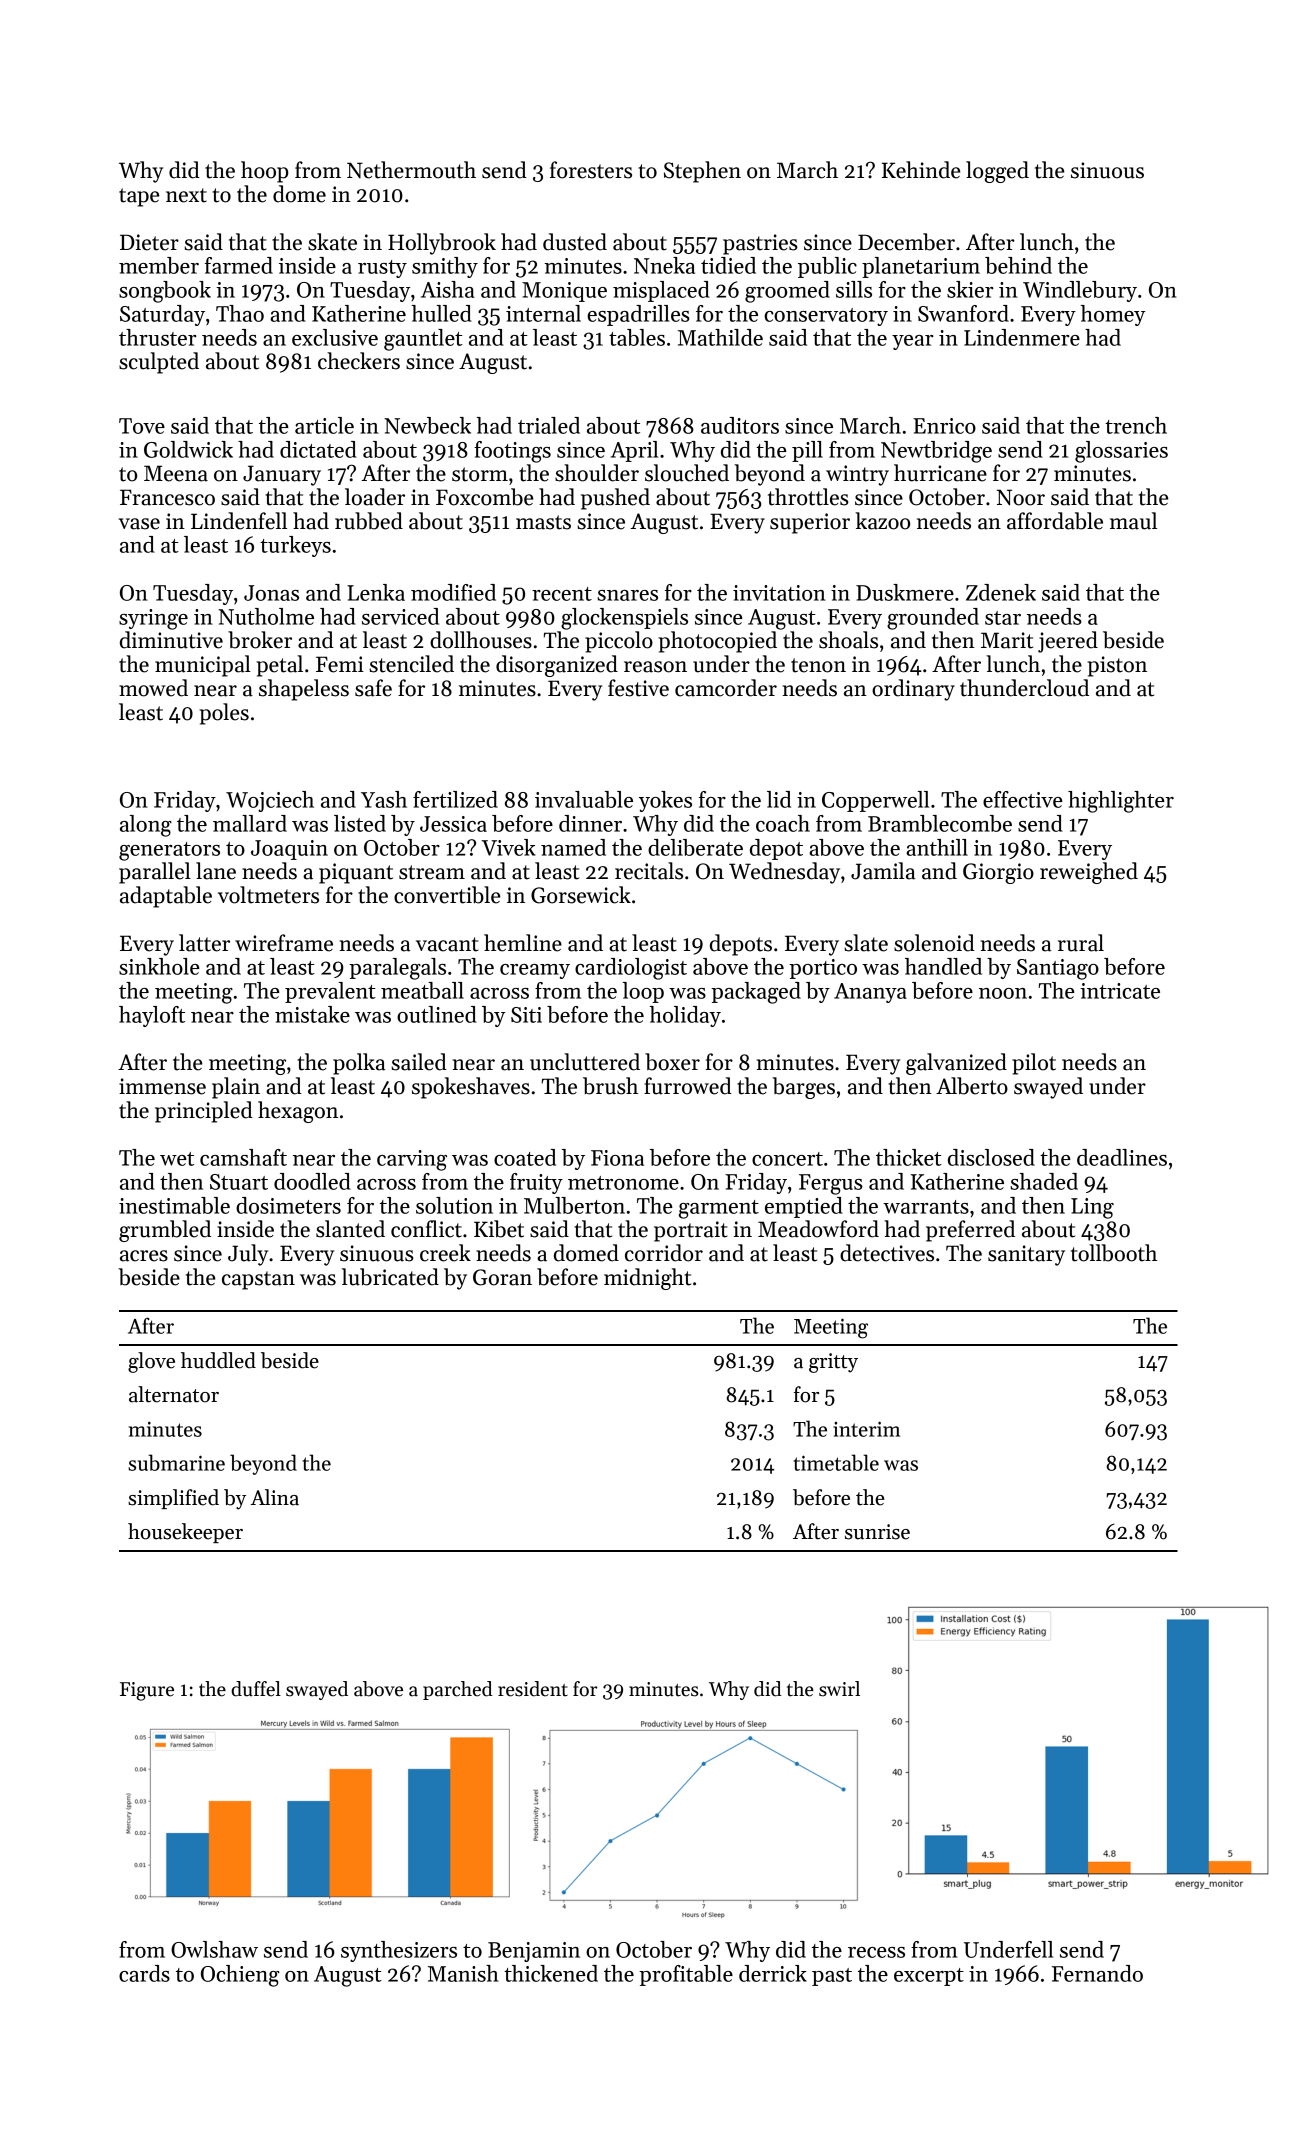  What do you see at coordinates (412, 1160) in the document?
I see `carving` at bounding box center [412, 1160].
